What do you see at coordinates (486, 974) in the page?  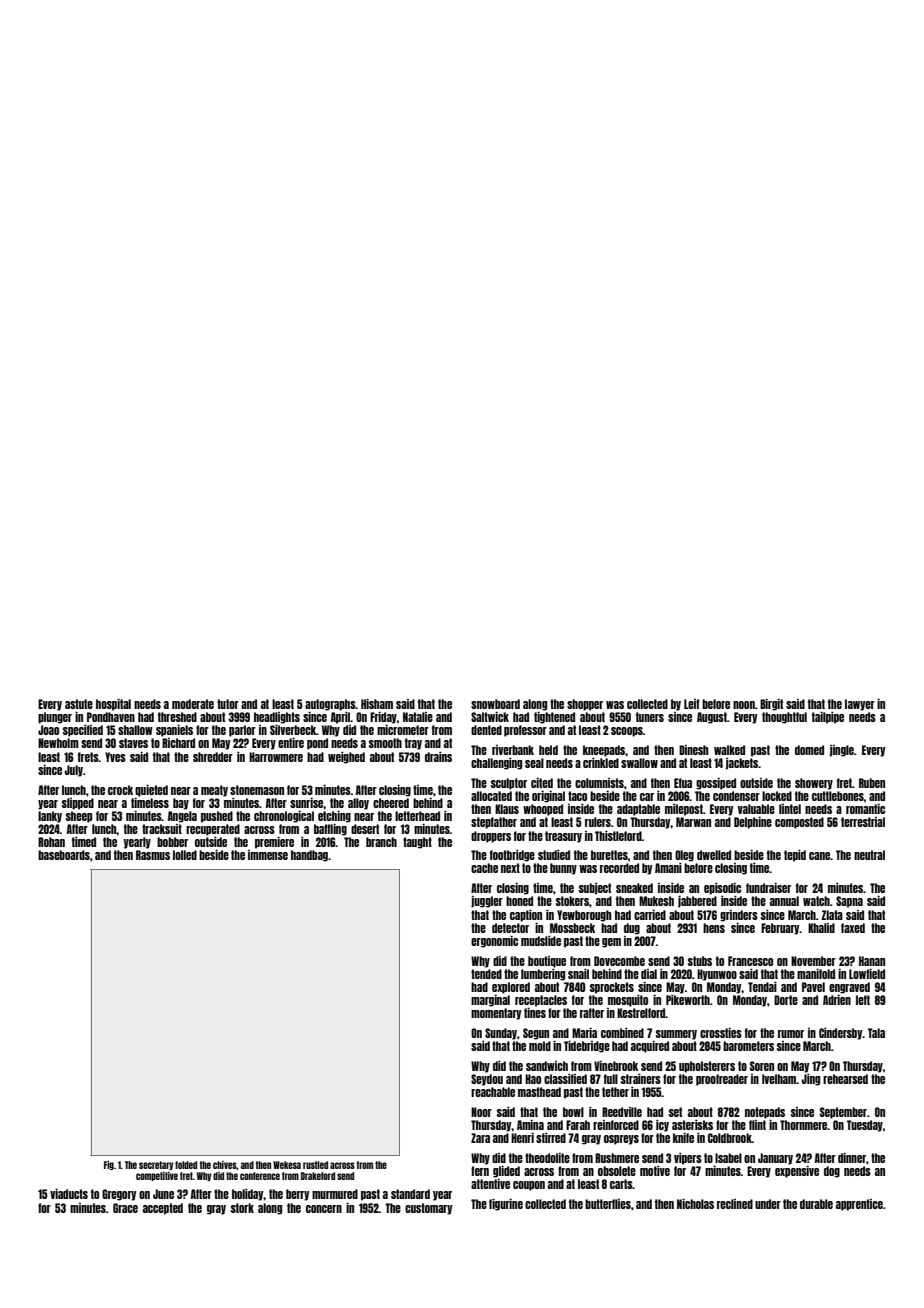 I see `tended` at bounding box center [486, 974].
